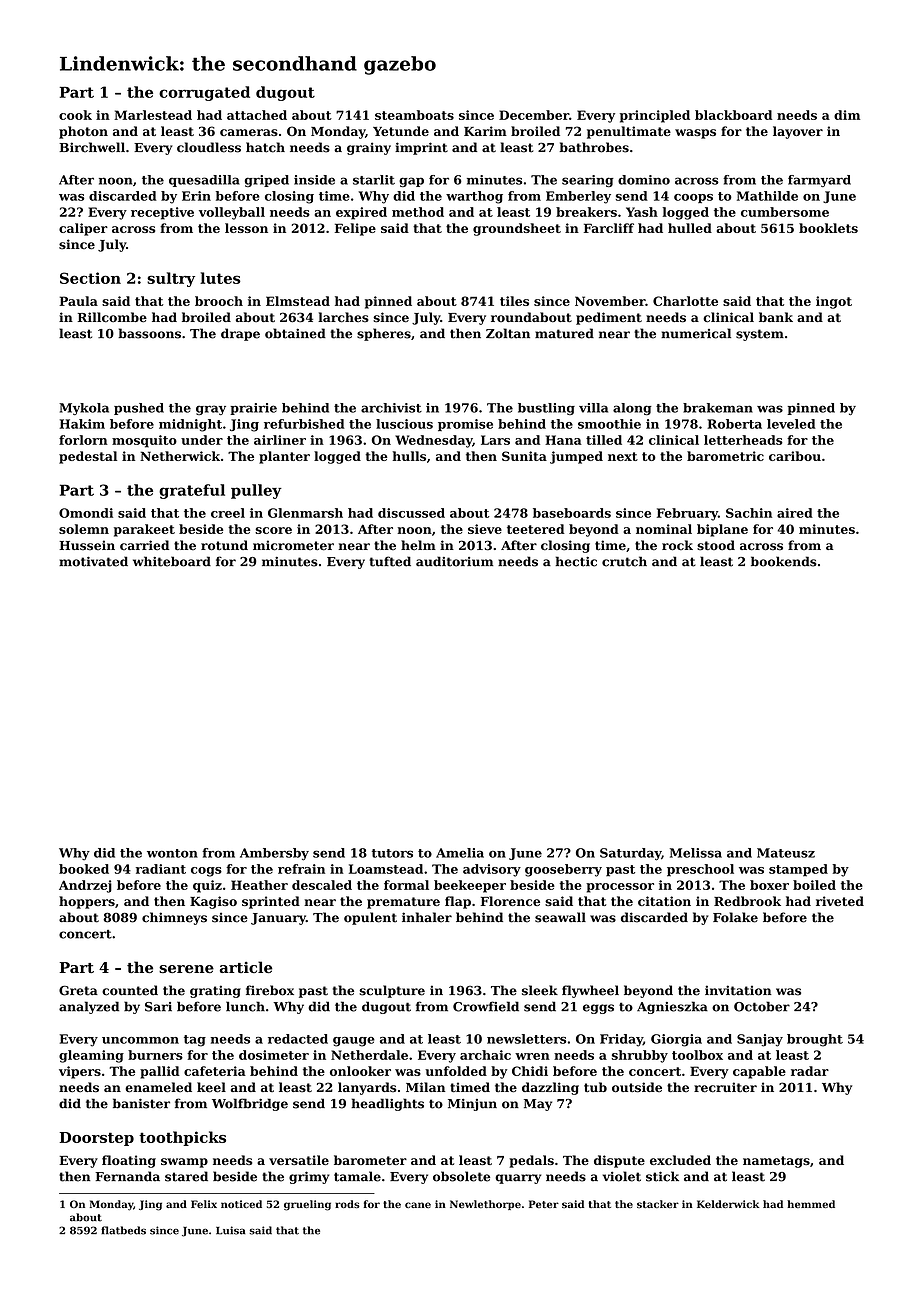 The width and height of the document is (924, 1308). Describe the element at coordinates (786, 853) in the document. I see `Mateusz` at that location.
